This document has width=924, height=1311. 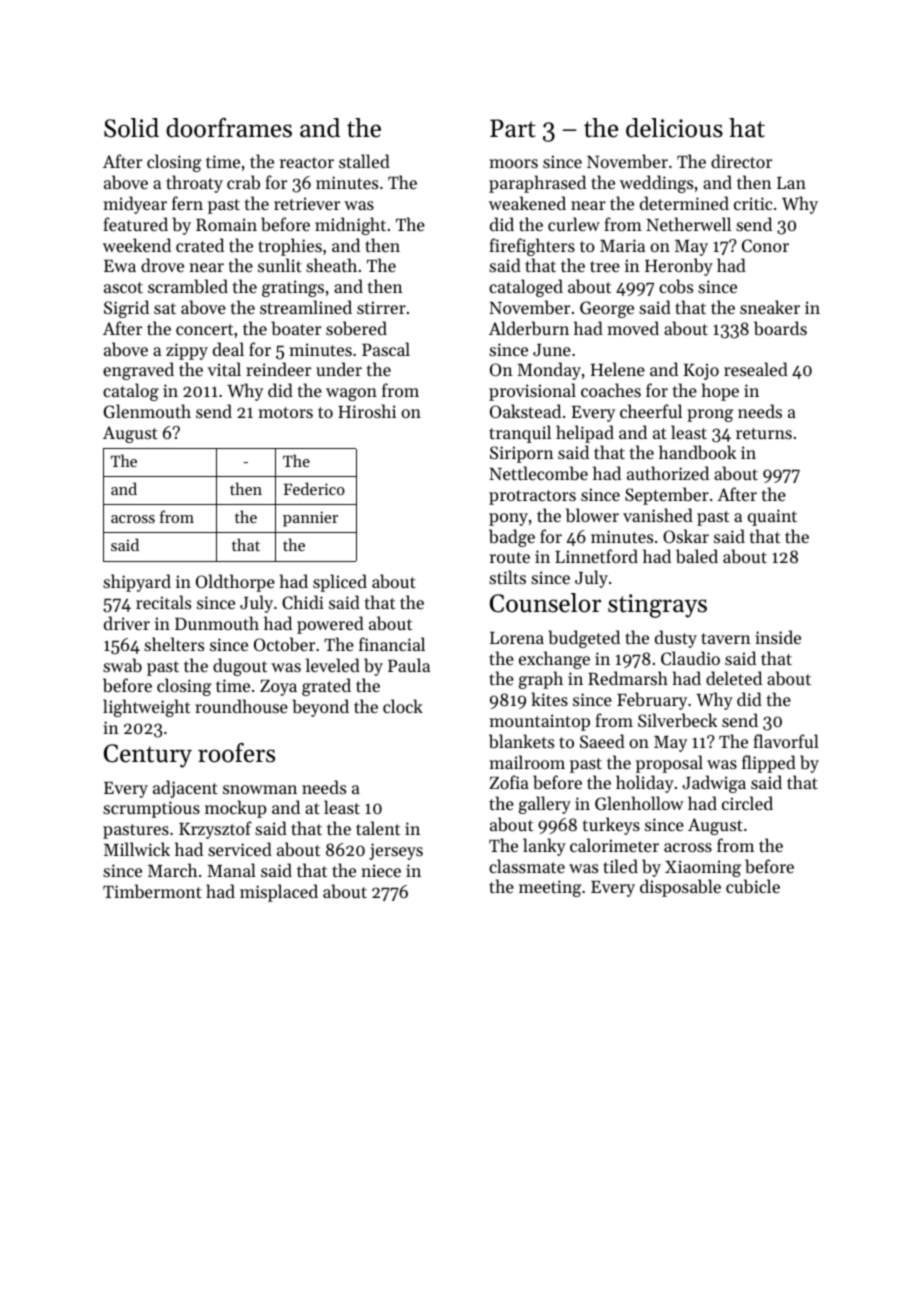 I want to click on boater, so click(x=296, y=328).
